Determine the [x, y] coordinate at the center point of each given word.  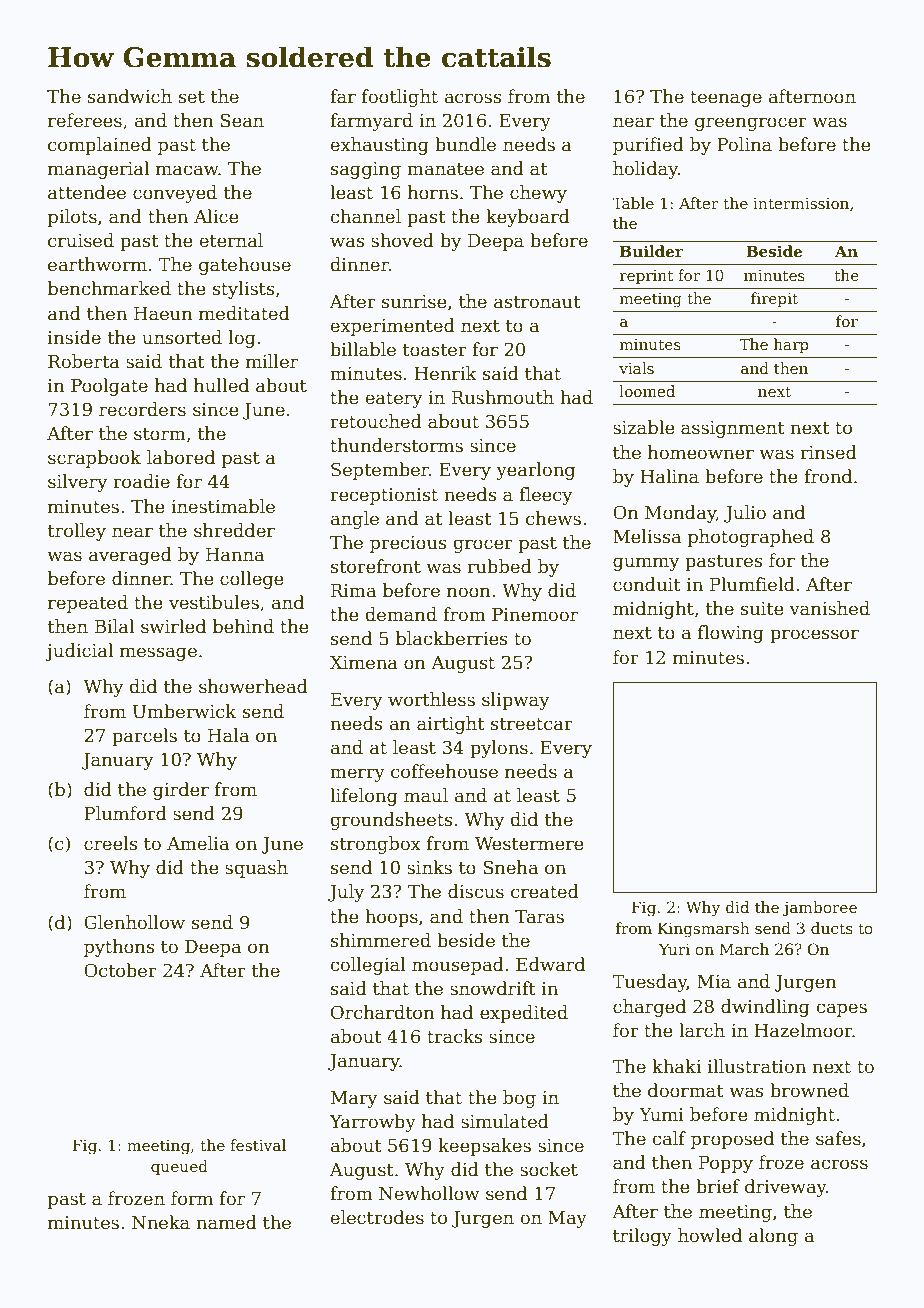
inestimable [223, 506]
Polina [744, 144]
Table [633, 203]
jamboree [820, 909]
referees [85, 120]
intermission [801, 203]
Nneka [161, 1222]
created [545, 891]
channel [365, 216]
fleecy [545, 496]
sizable [643, 427]
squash [256, 869]
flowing [731, 634]
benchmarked [109, 288]
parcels [144, 737]
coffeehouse [444, 771]
